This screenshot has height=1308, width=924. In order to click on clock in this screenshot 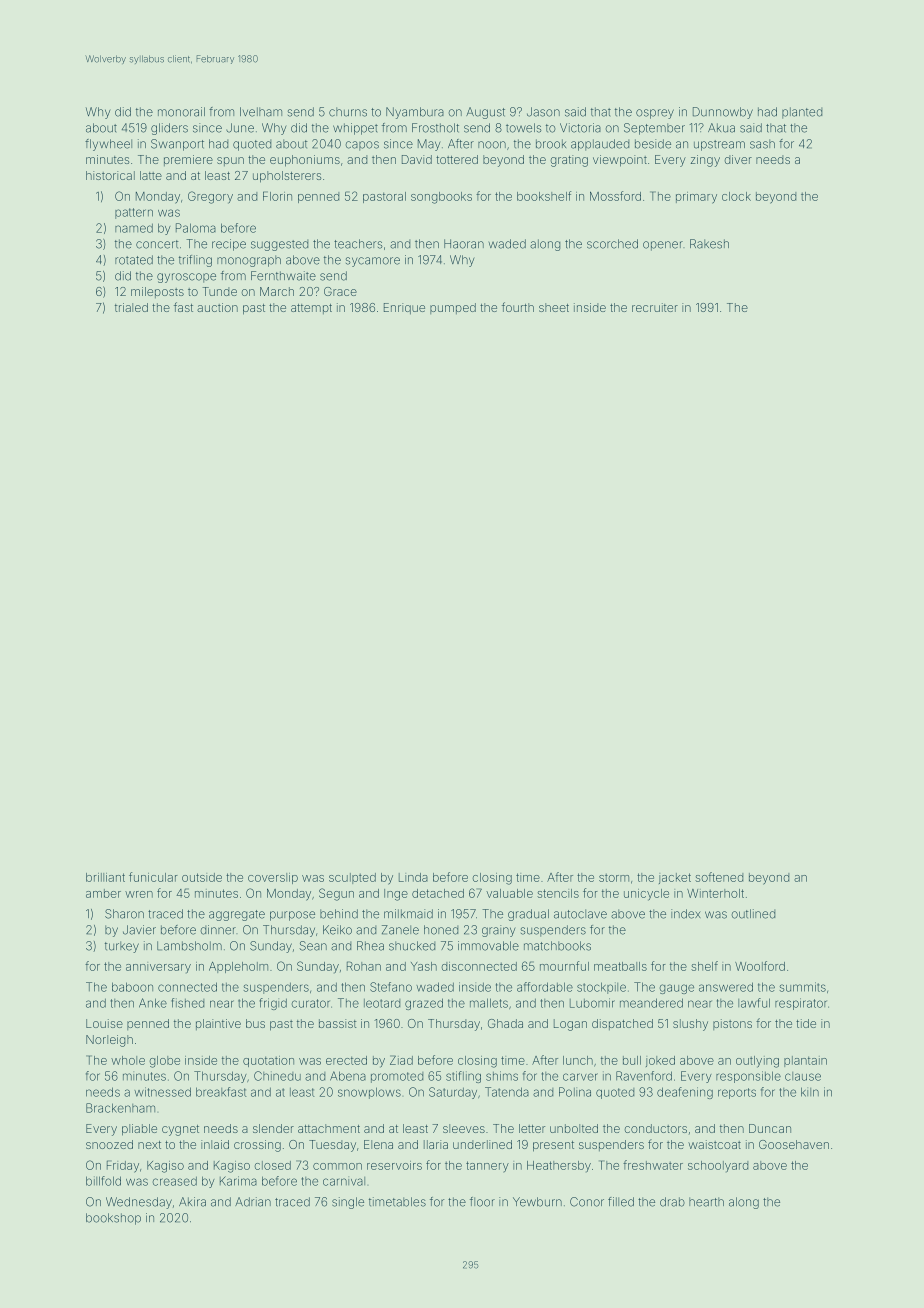, I will do `click(736, 196)`.
